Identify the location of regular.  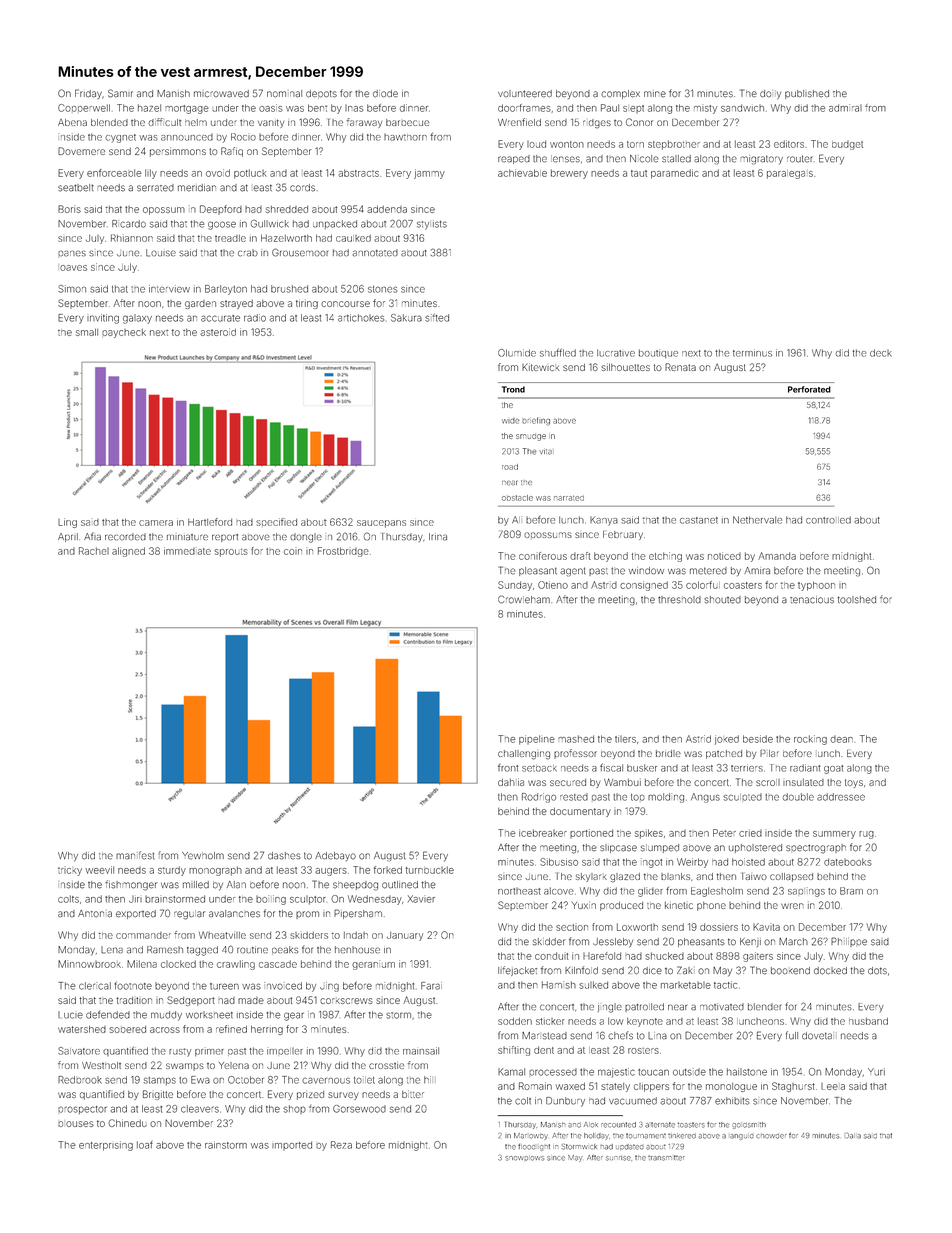
(189, 915).
